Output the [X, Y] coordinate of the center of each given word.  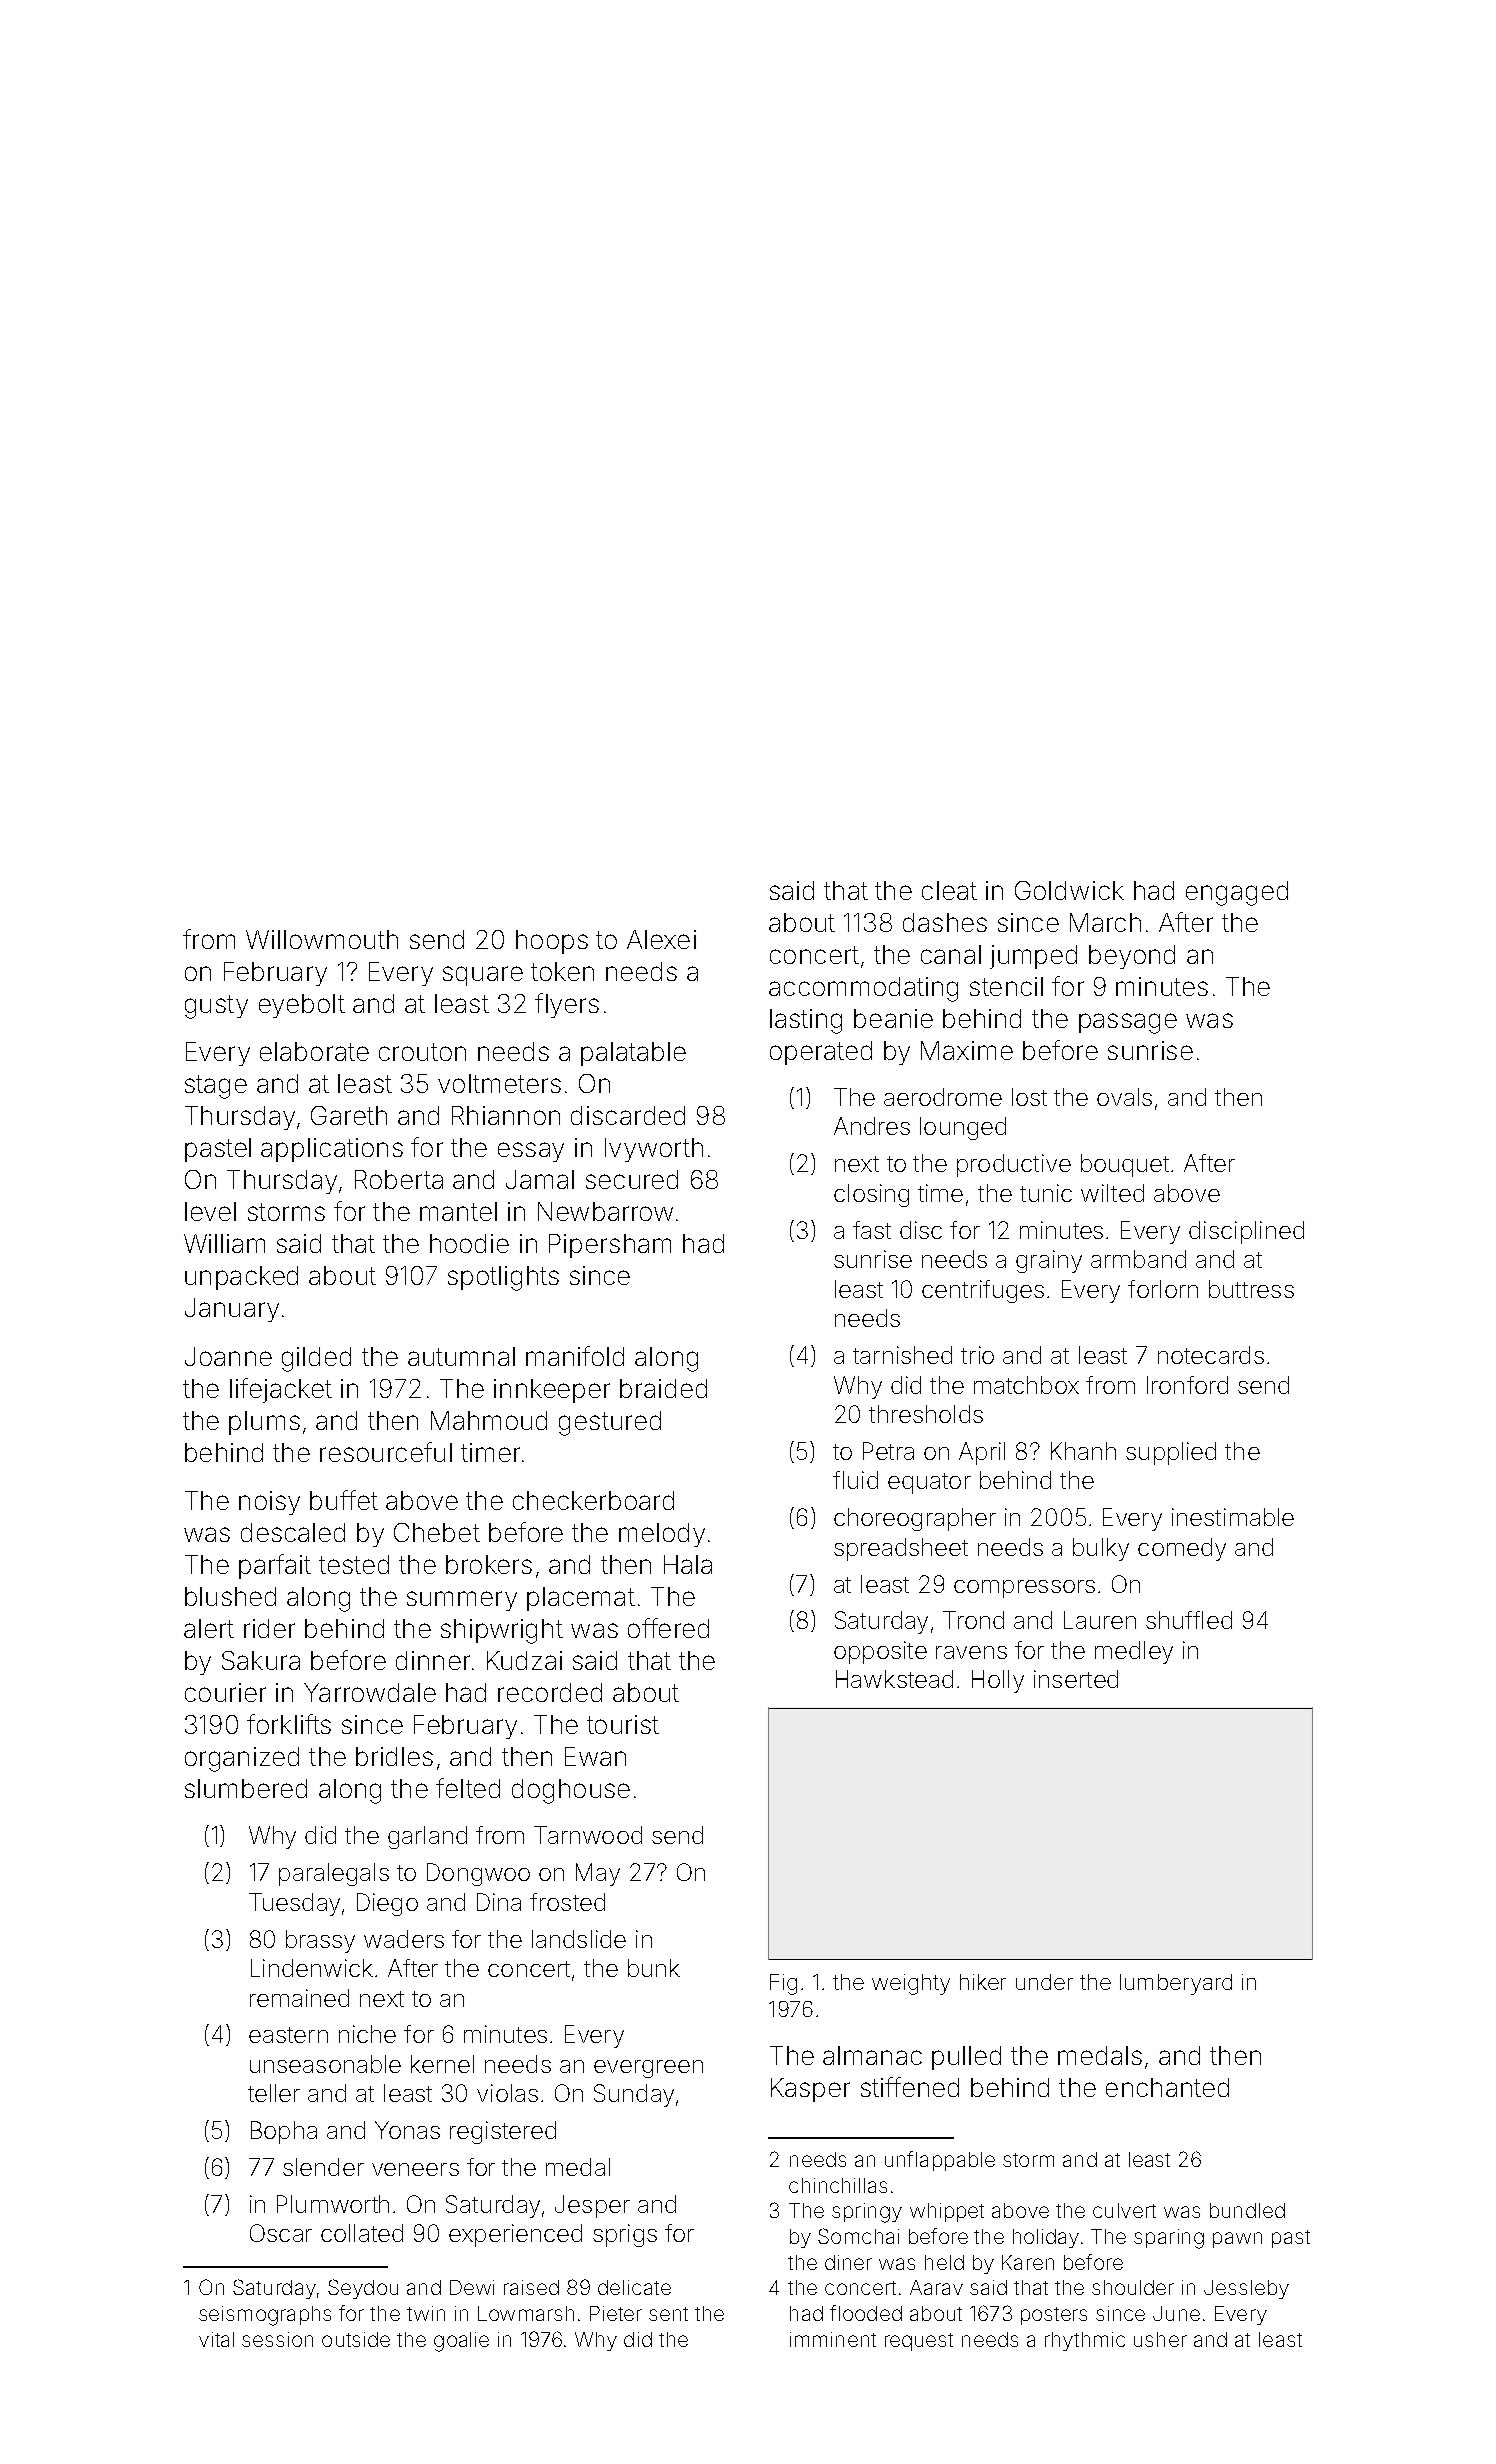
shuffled [1189, 1620]
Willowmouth [322, 939]
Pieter [616, 2313]
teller [274, 2093]
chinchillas [838, 2185]
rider [269, 1628]
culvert [1124, 2210]
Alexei [661, 939]
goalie [461, 2342]
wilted [1112, 1193]
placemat [581, 1599]
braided [663, 1388]
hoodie [469, 1243]
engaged [1237, 893]
